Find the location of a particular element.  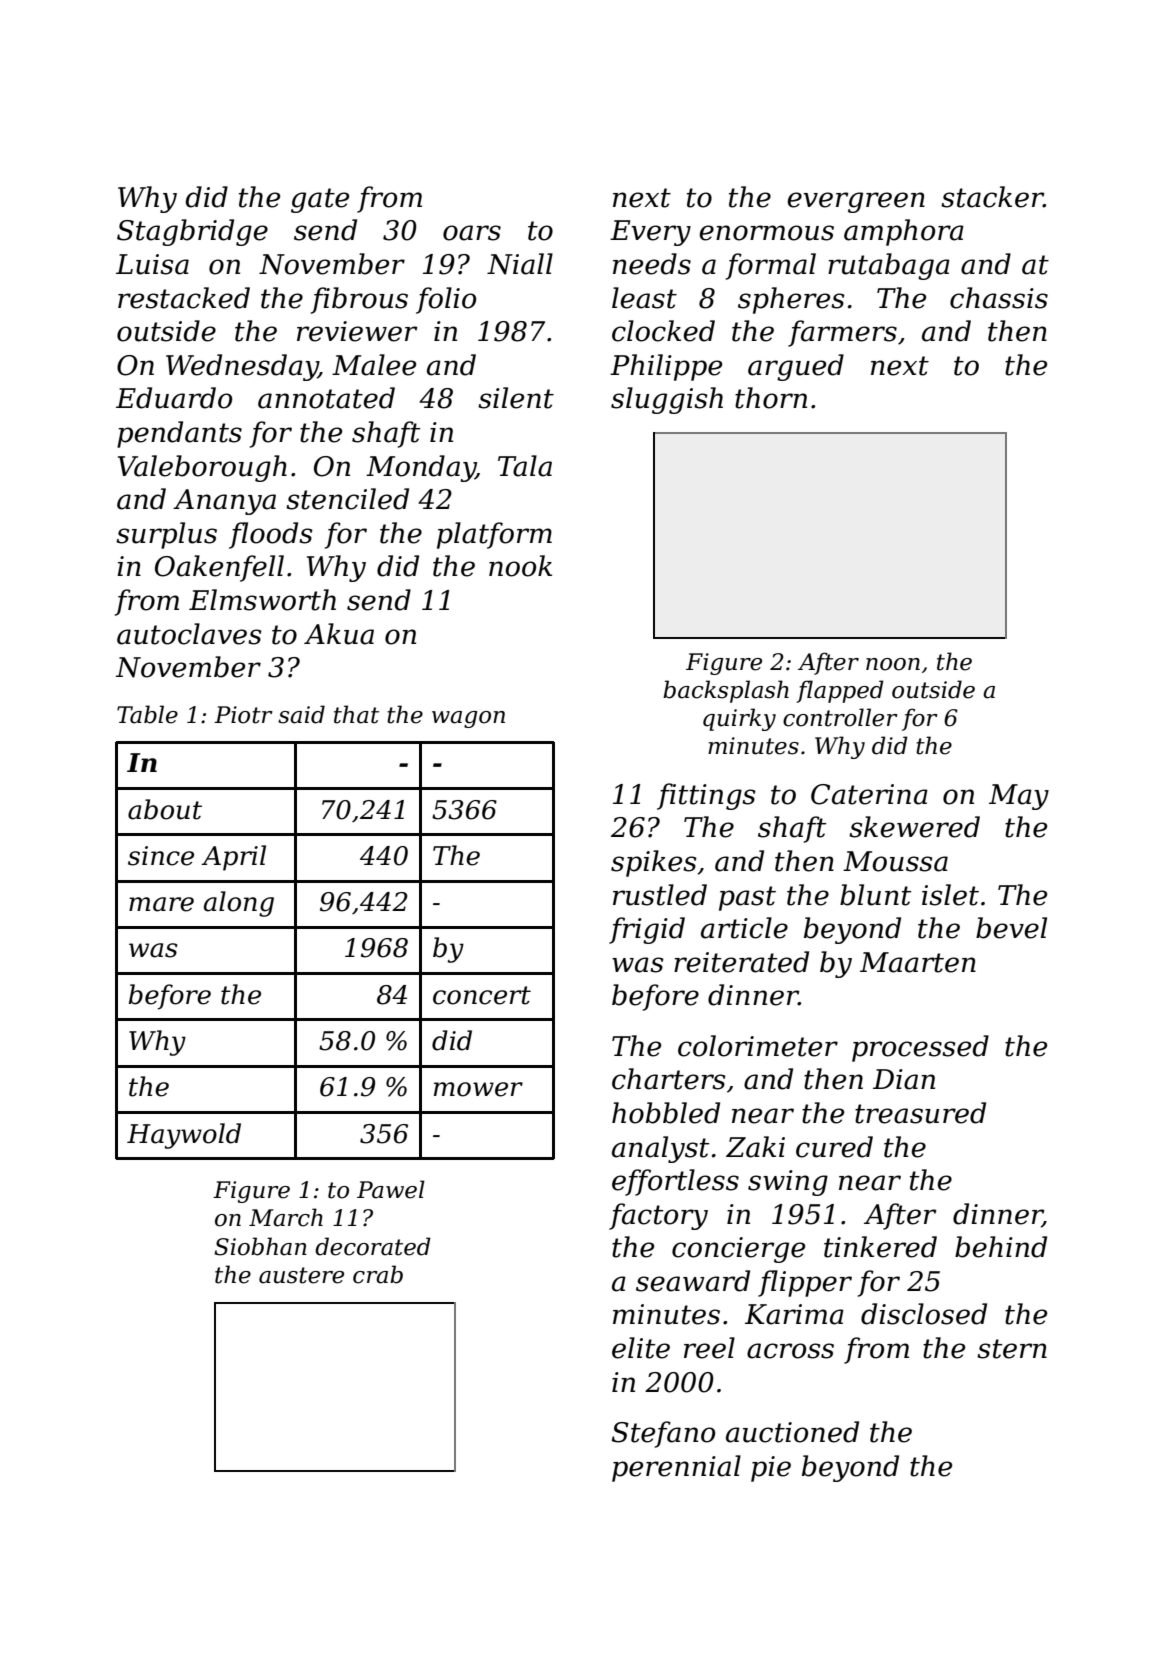

enormous is located at coordinates (766, 233).
